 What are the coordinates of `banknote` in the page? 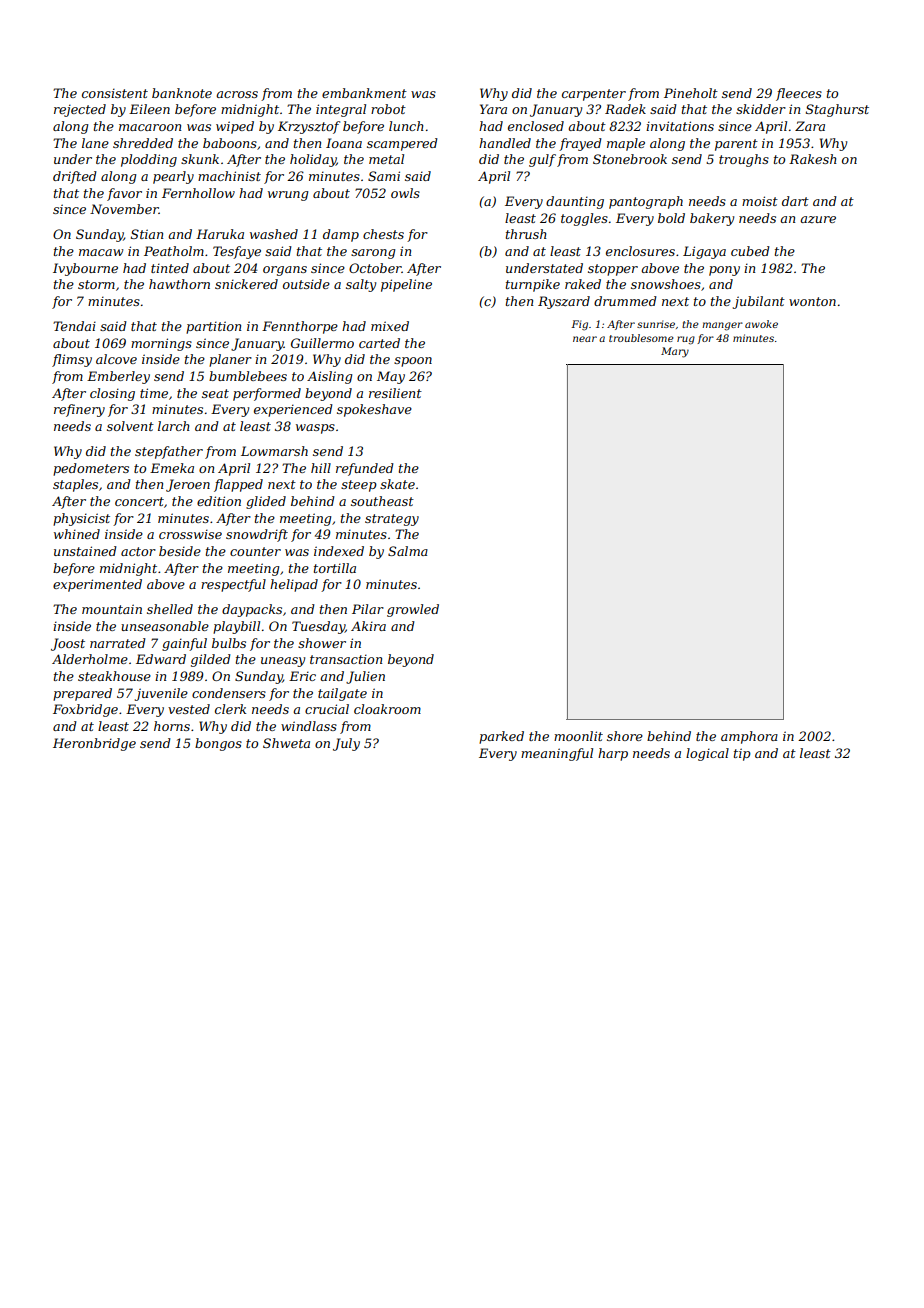 It's located at (182, 93).
